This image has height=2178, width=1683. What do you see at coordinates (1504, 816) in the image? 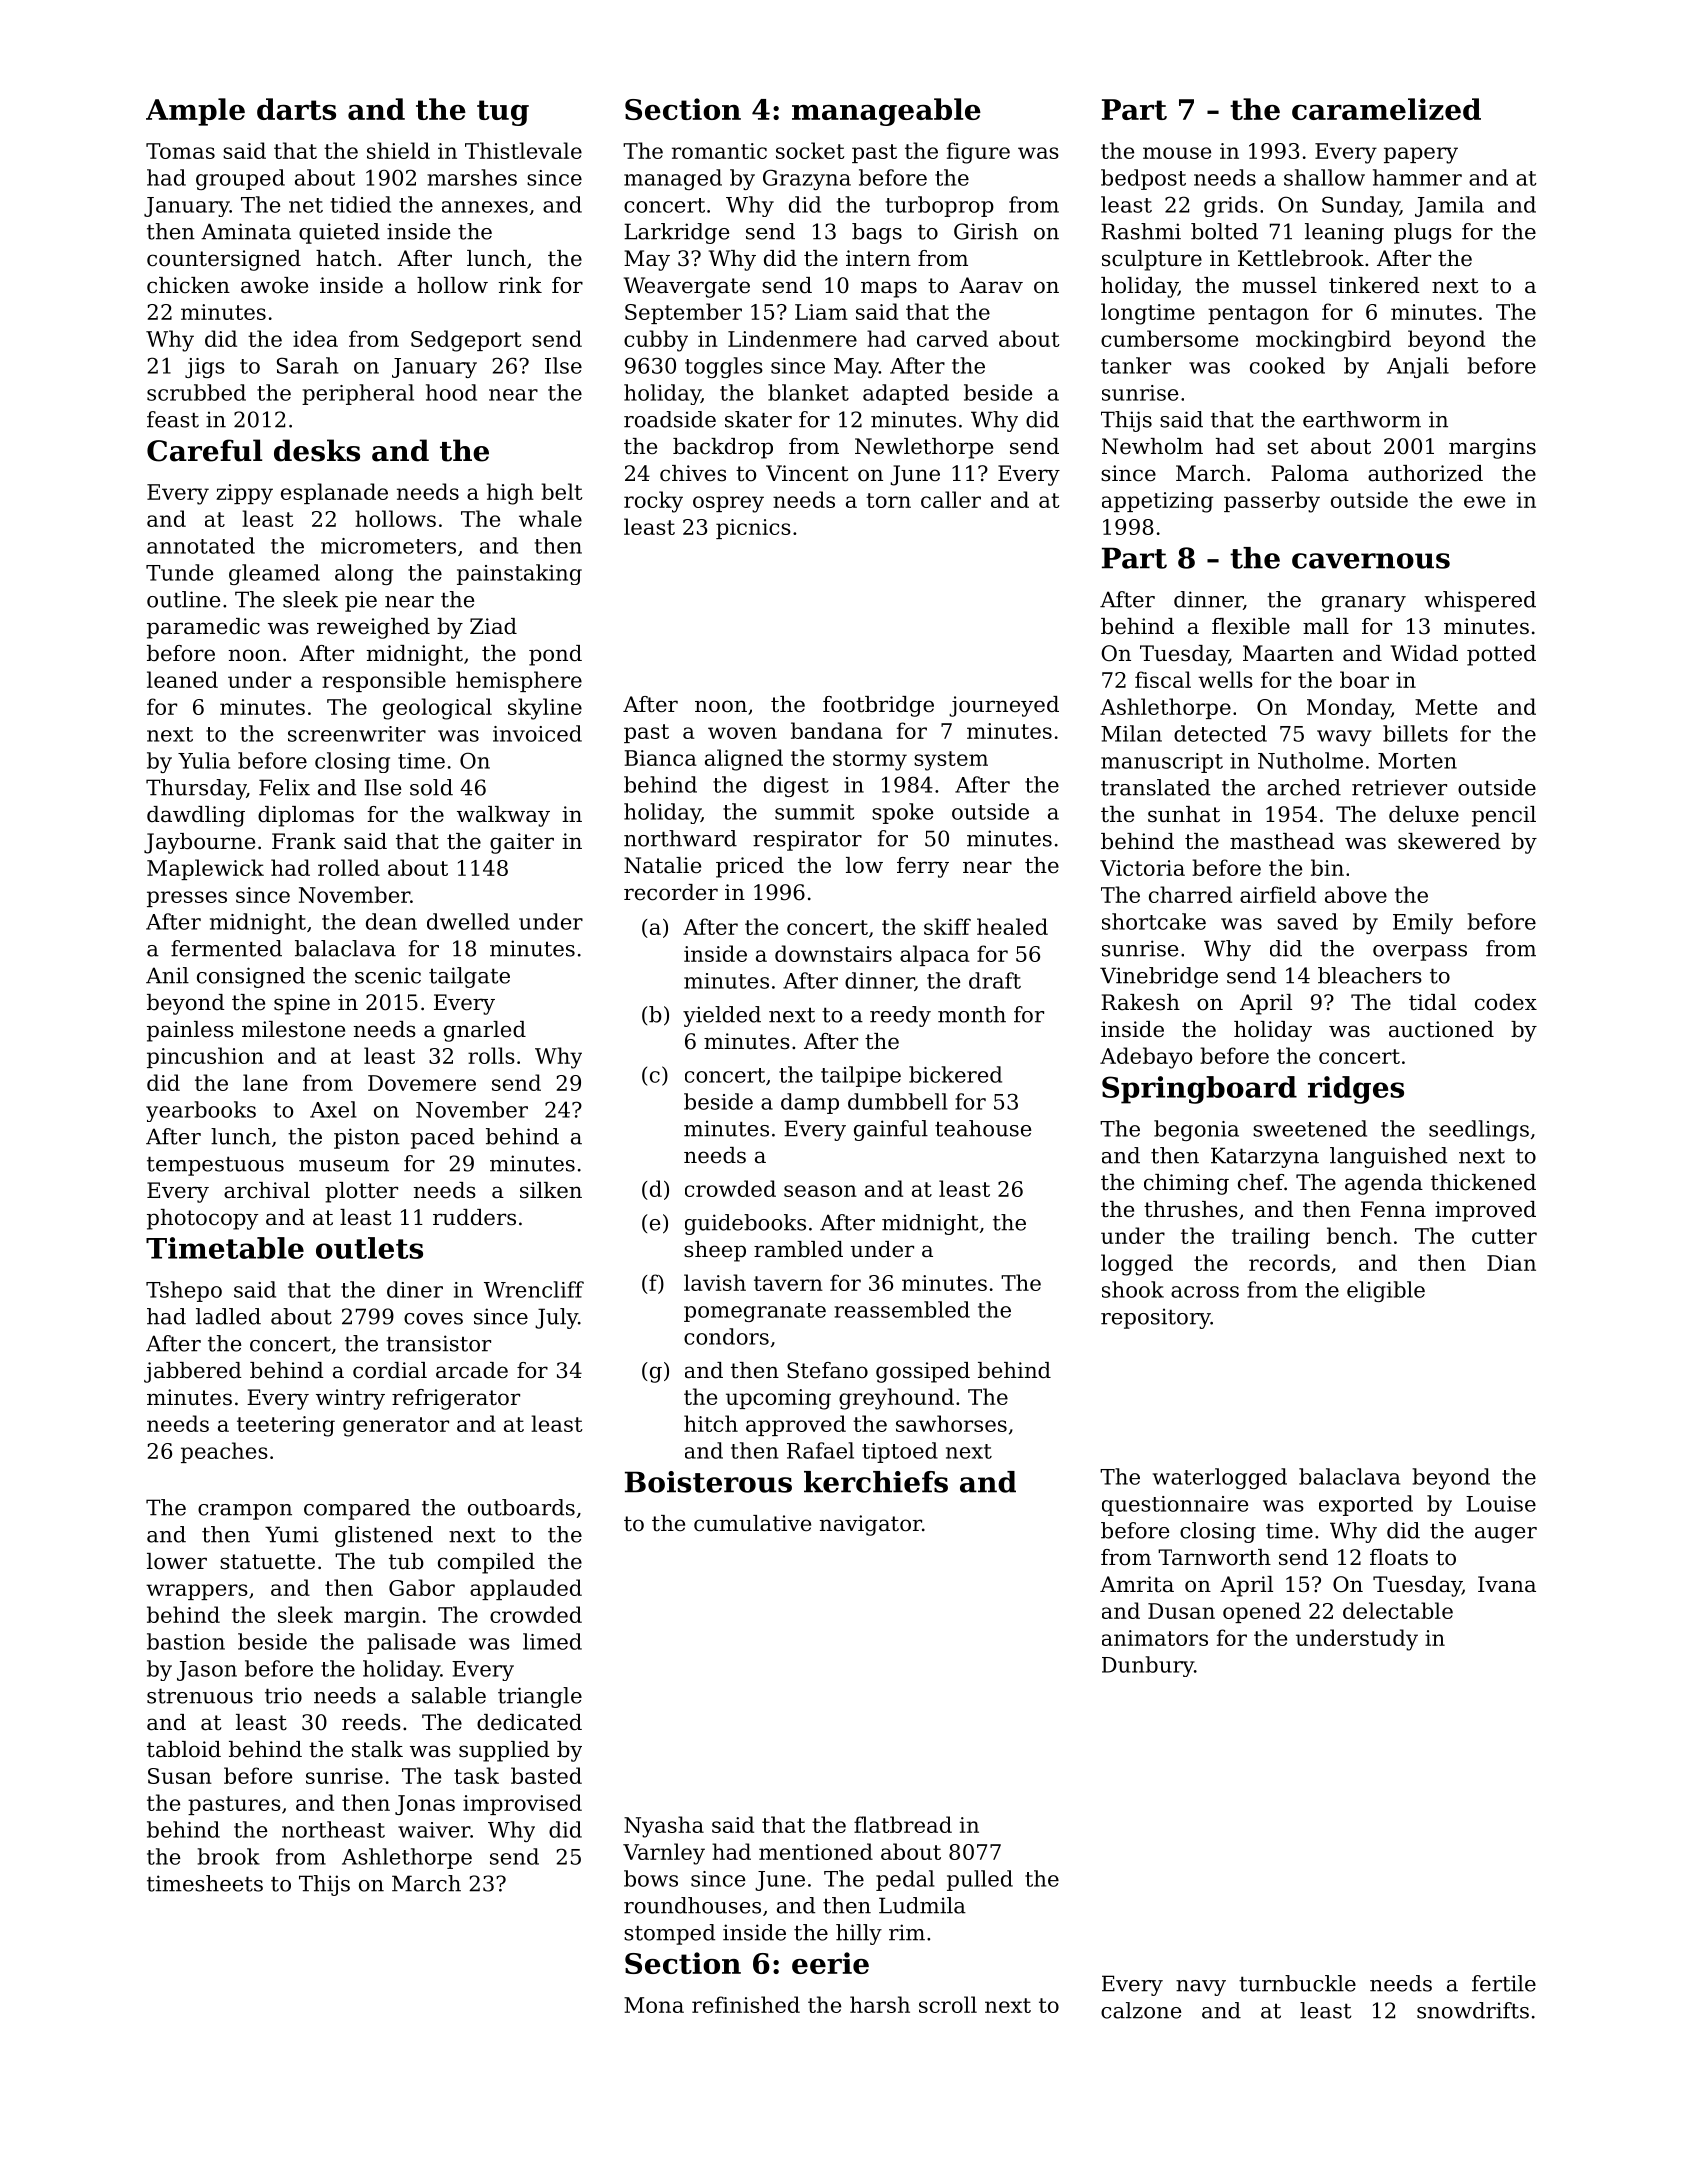
I see `pencil` at bounding box center [1504, 816].
